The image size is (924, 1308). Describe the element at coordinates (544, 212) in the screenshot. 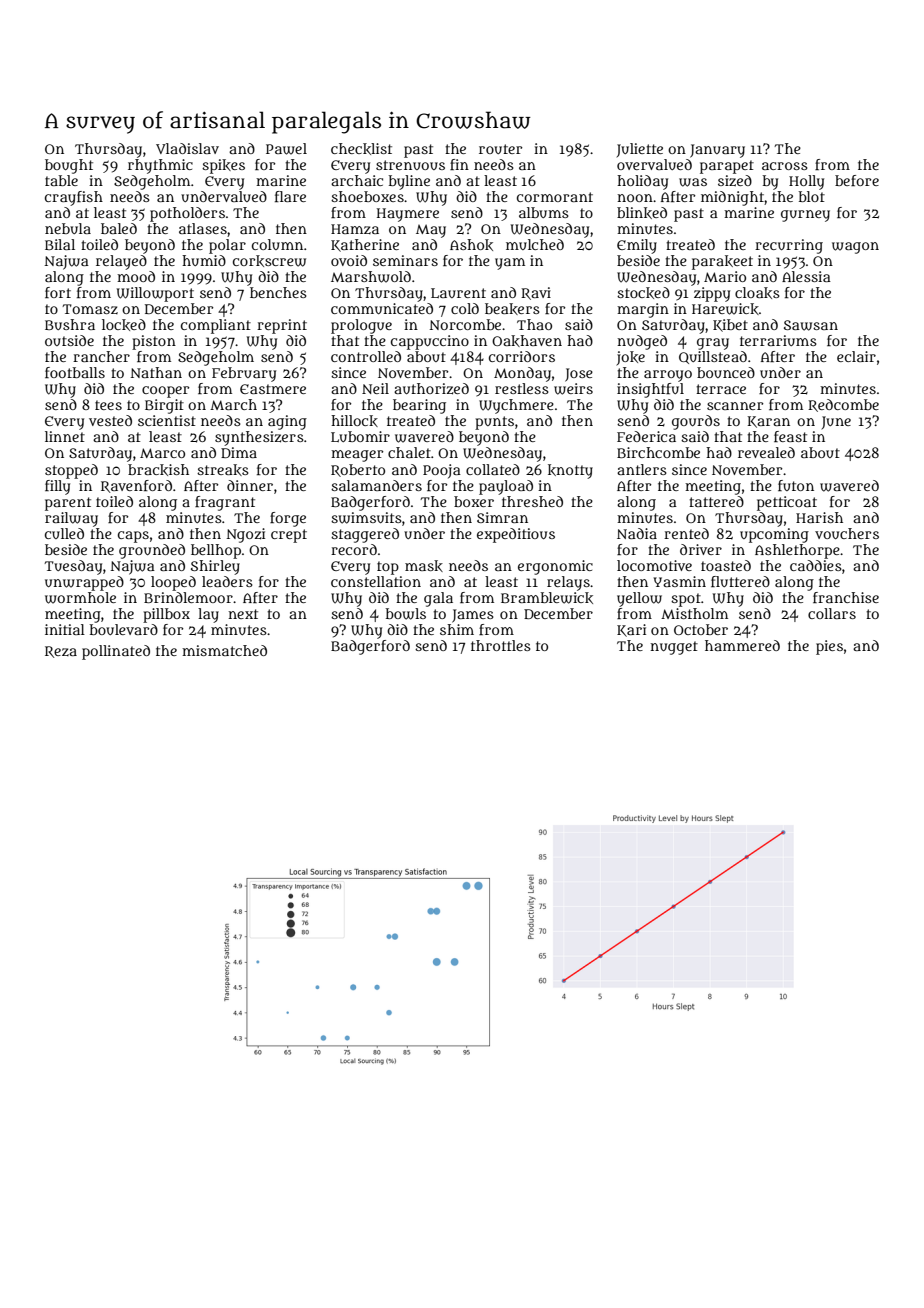

I see `albums` at that location.
